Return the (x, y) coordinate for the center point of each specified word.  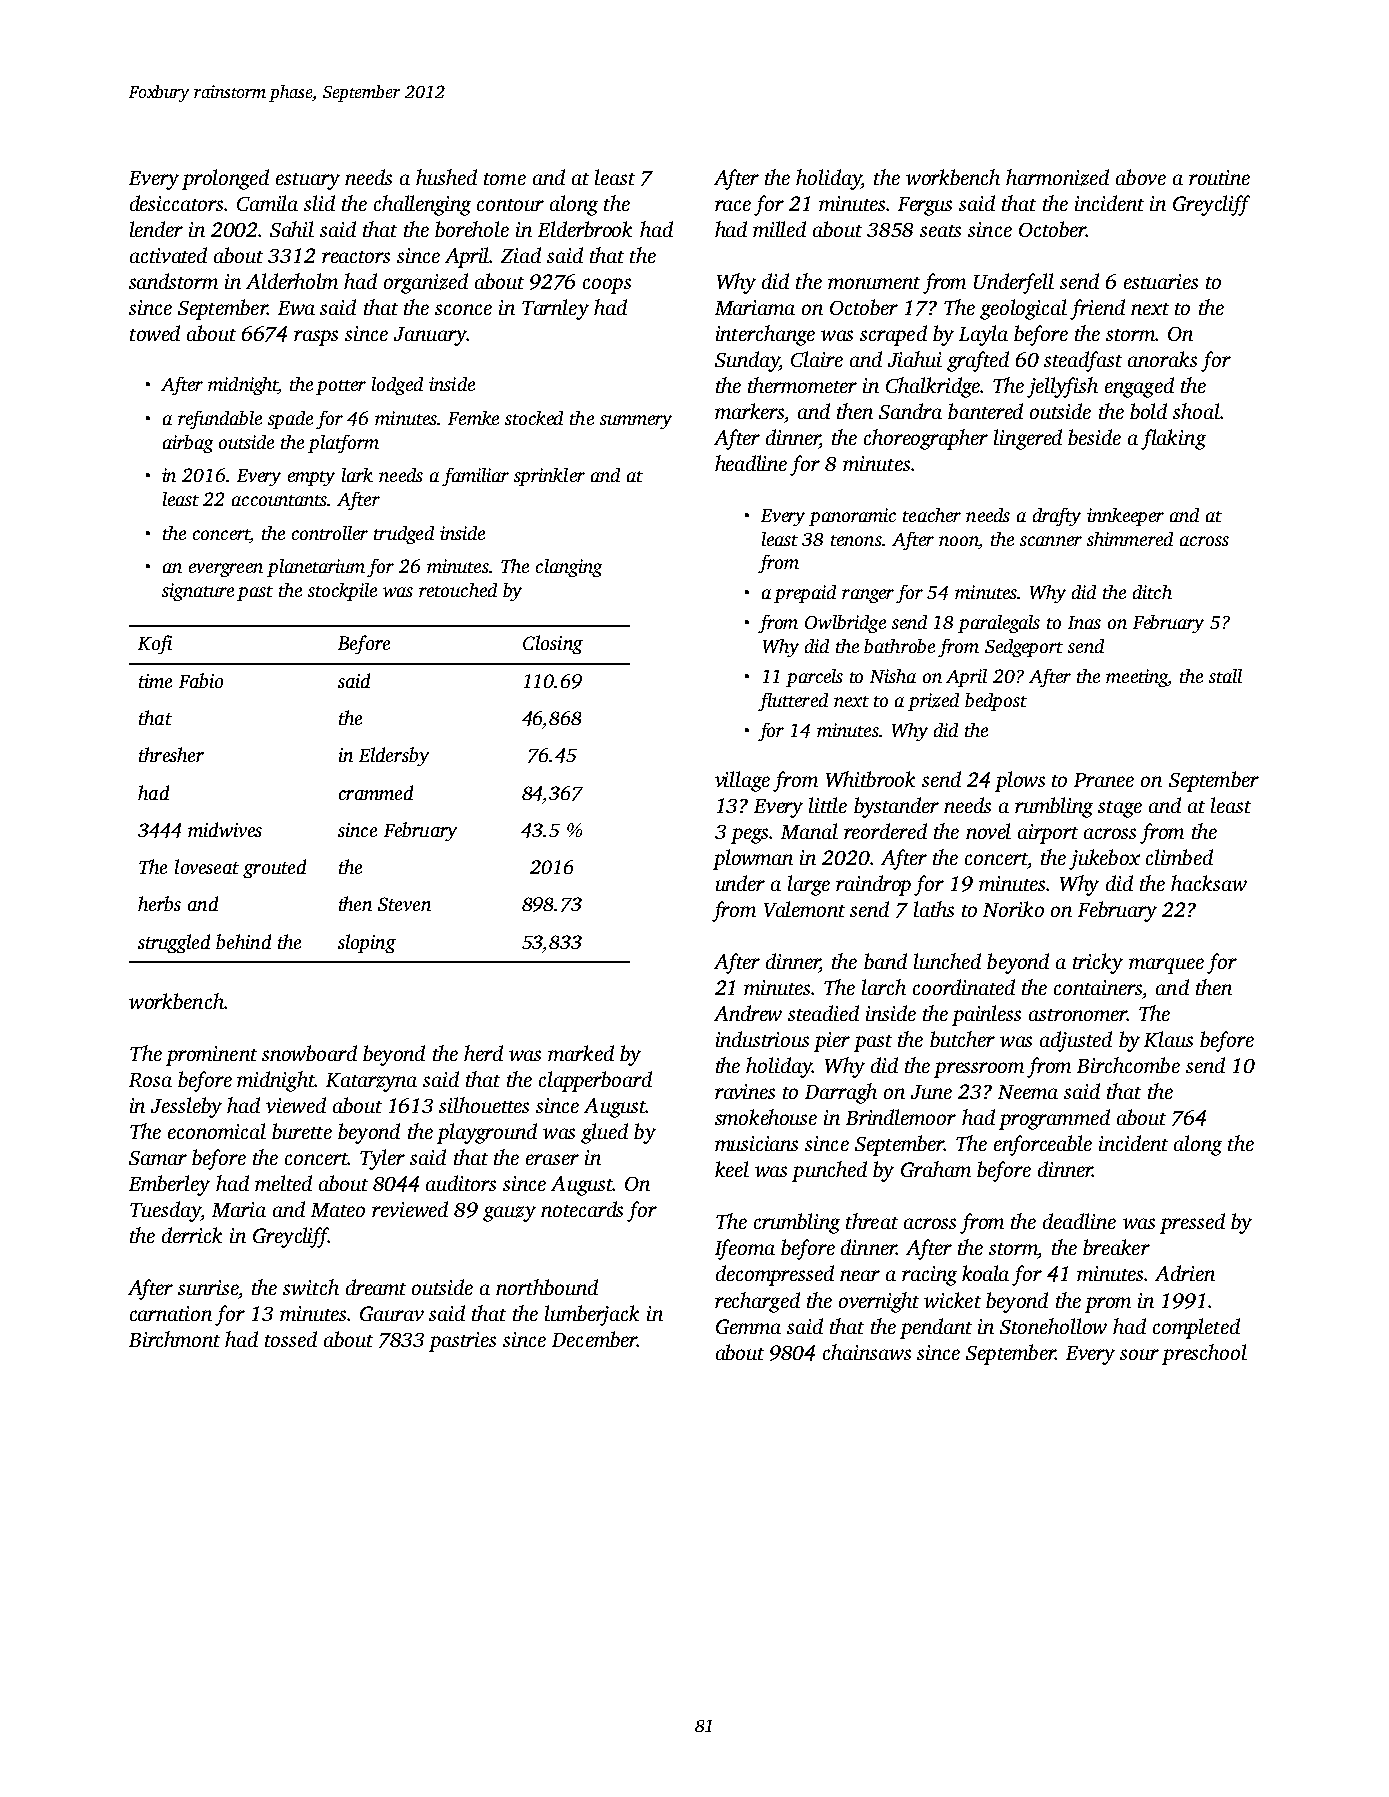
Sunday (747, 361)
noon (958, 541)
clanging (569, 568)
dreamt (376, 1287)
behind (243, 941)
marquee (1166, 966)
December (594, 1339)
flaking (1173, 439)
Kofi (155, 644)
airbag (188, 444)
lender (156, 229)
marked (581, 1053)
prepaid (805, 594)
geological (1023, 309)
